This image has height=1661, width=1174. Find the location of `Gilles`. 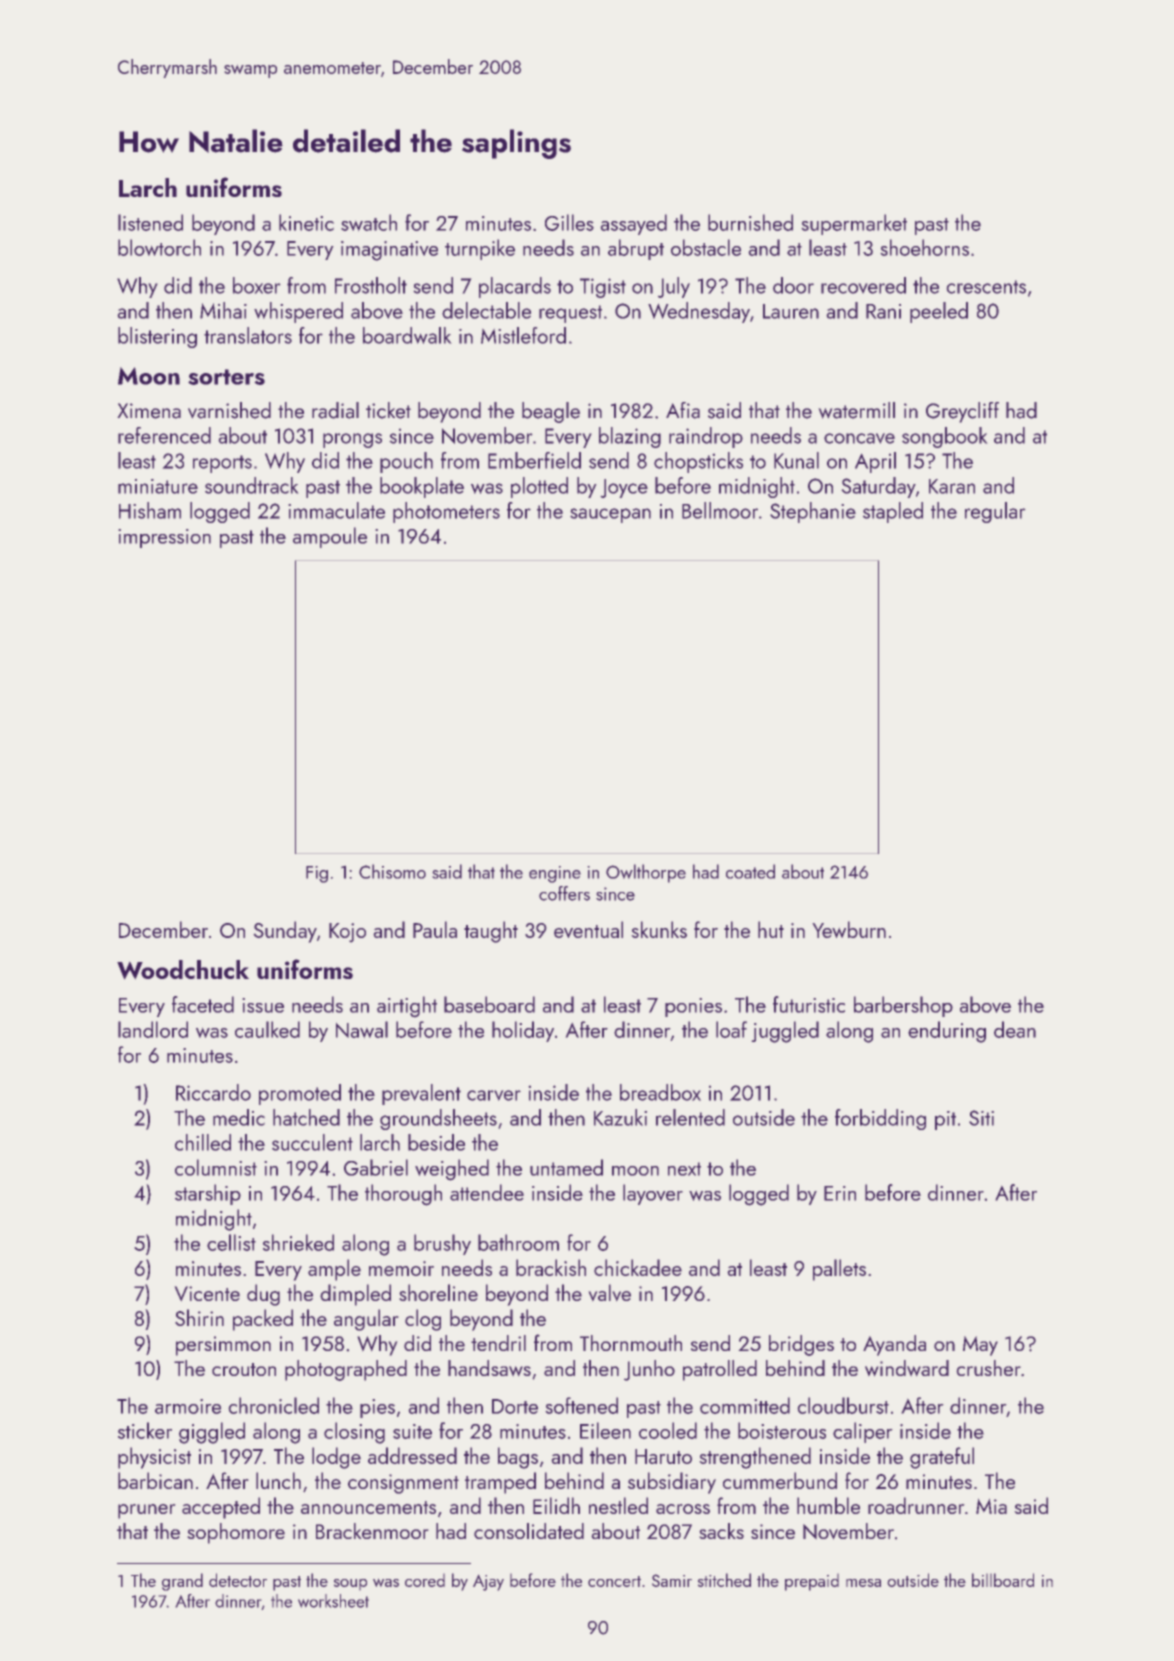

Gilles is located at coordinates (569, 222).
